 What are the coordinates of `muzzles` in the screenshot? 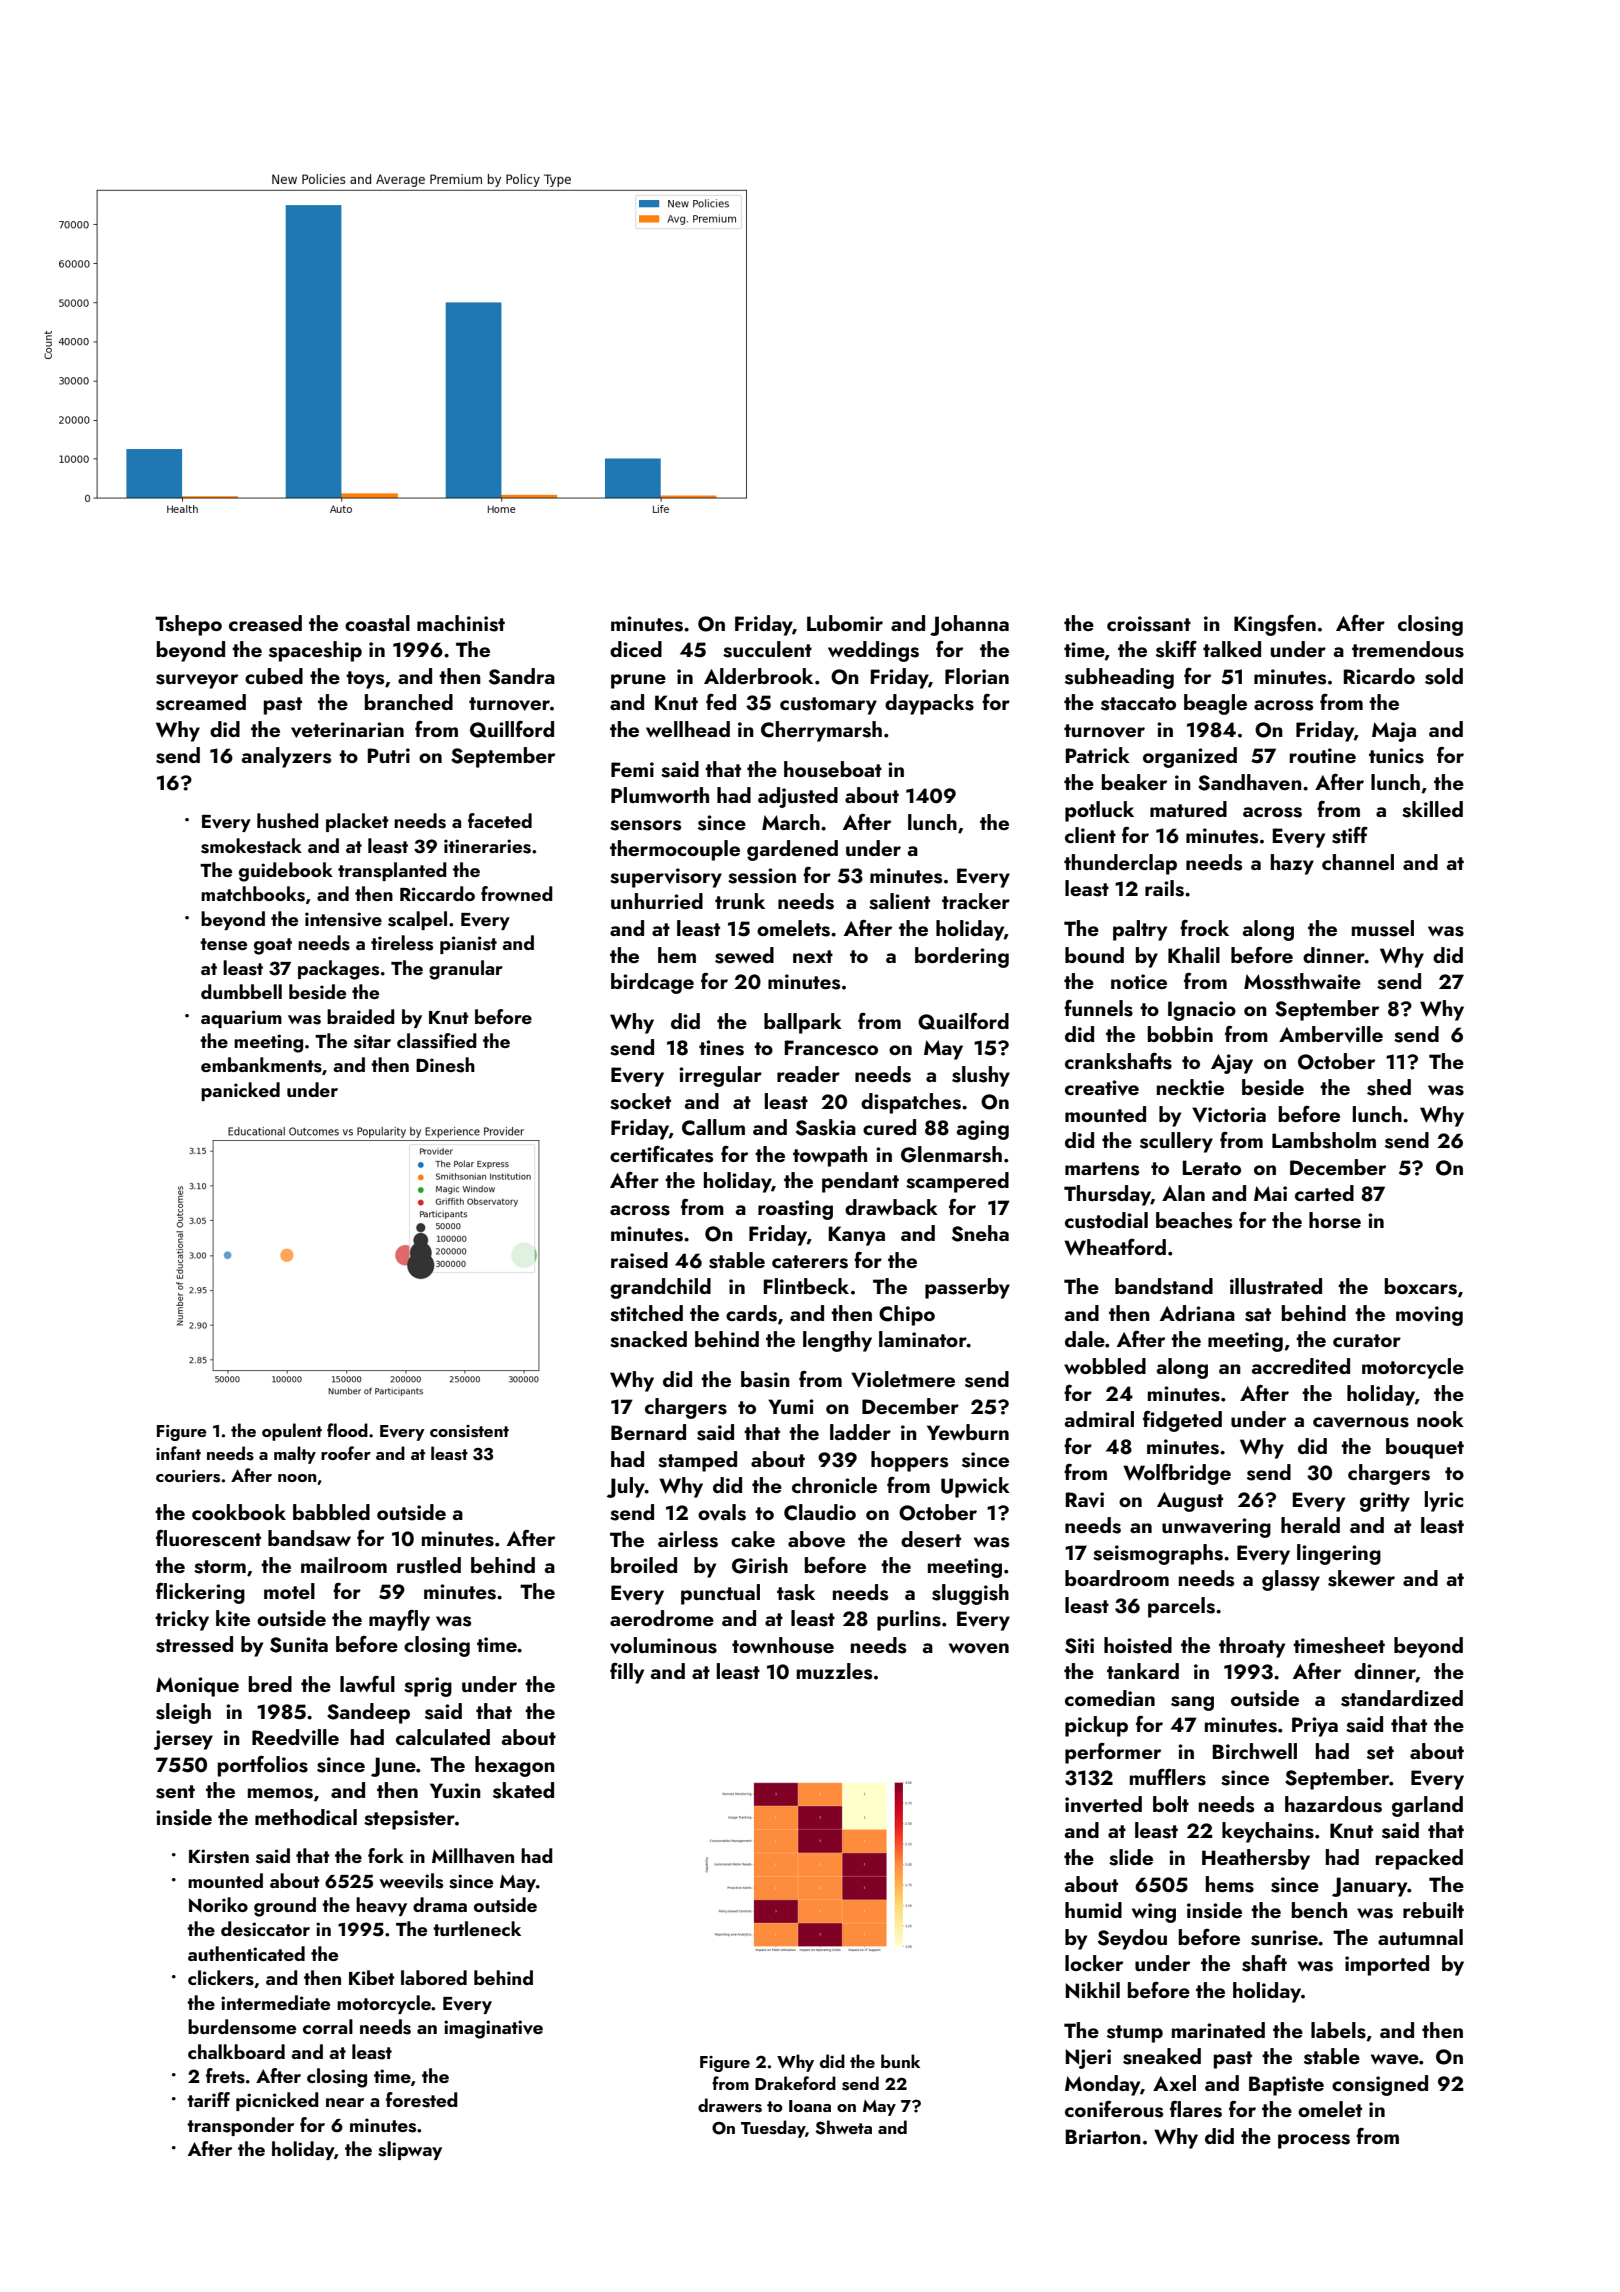 It's located at (834, 1671).
